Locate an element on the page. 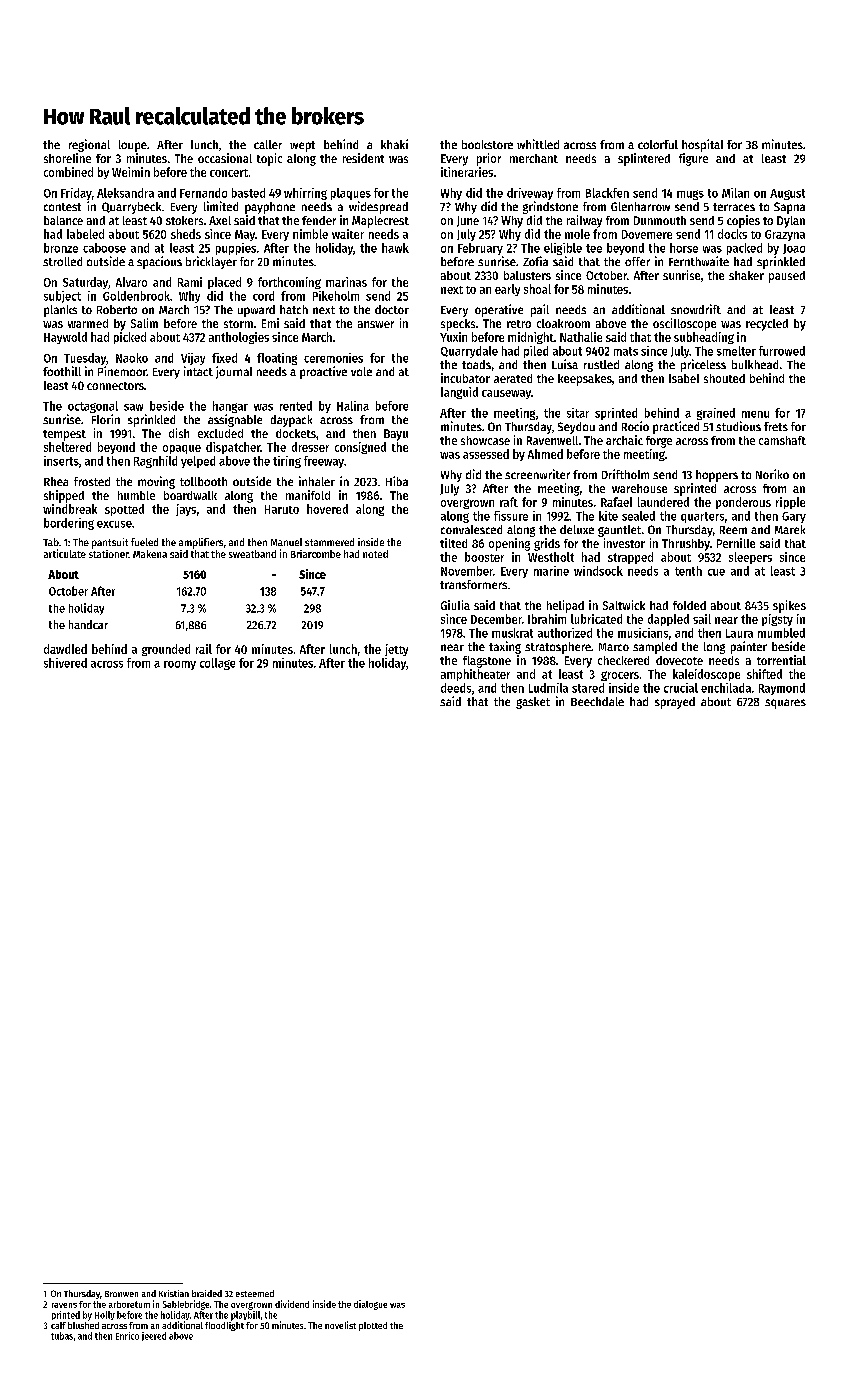  Glenharrow is located at coordinates (640, 206).
